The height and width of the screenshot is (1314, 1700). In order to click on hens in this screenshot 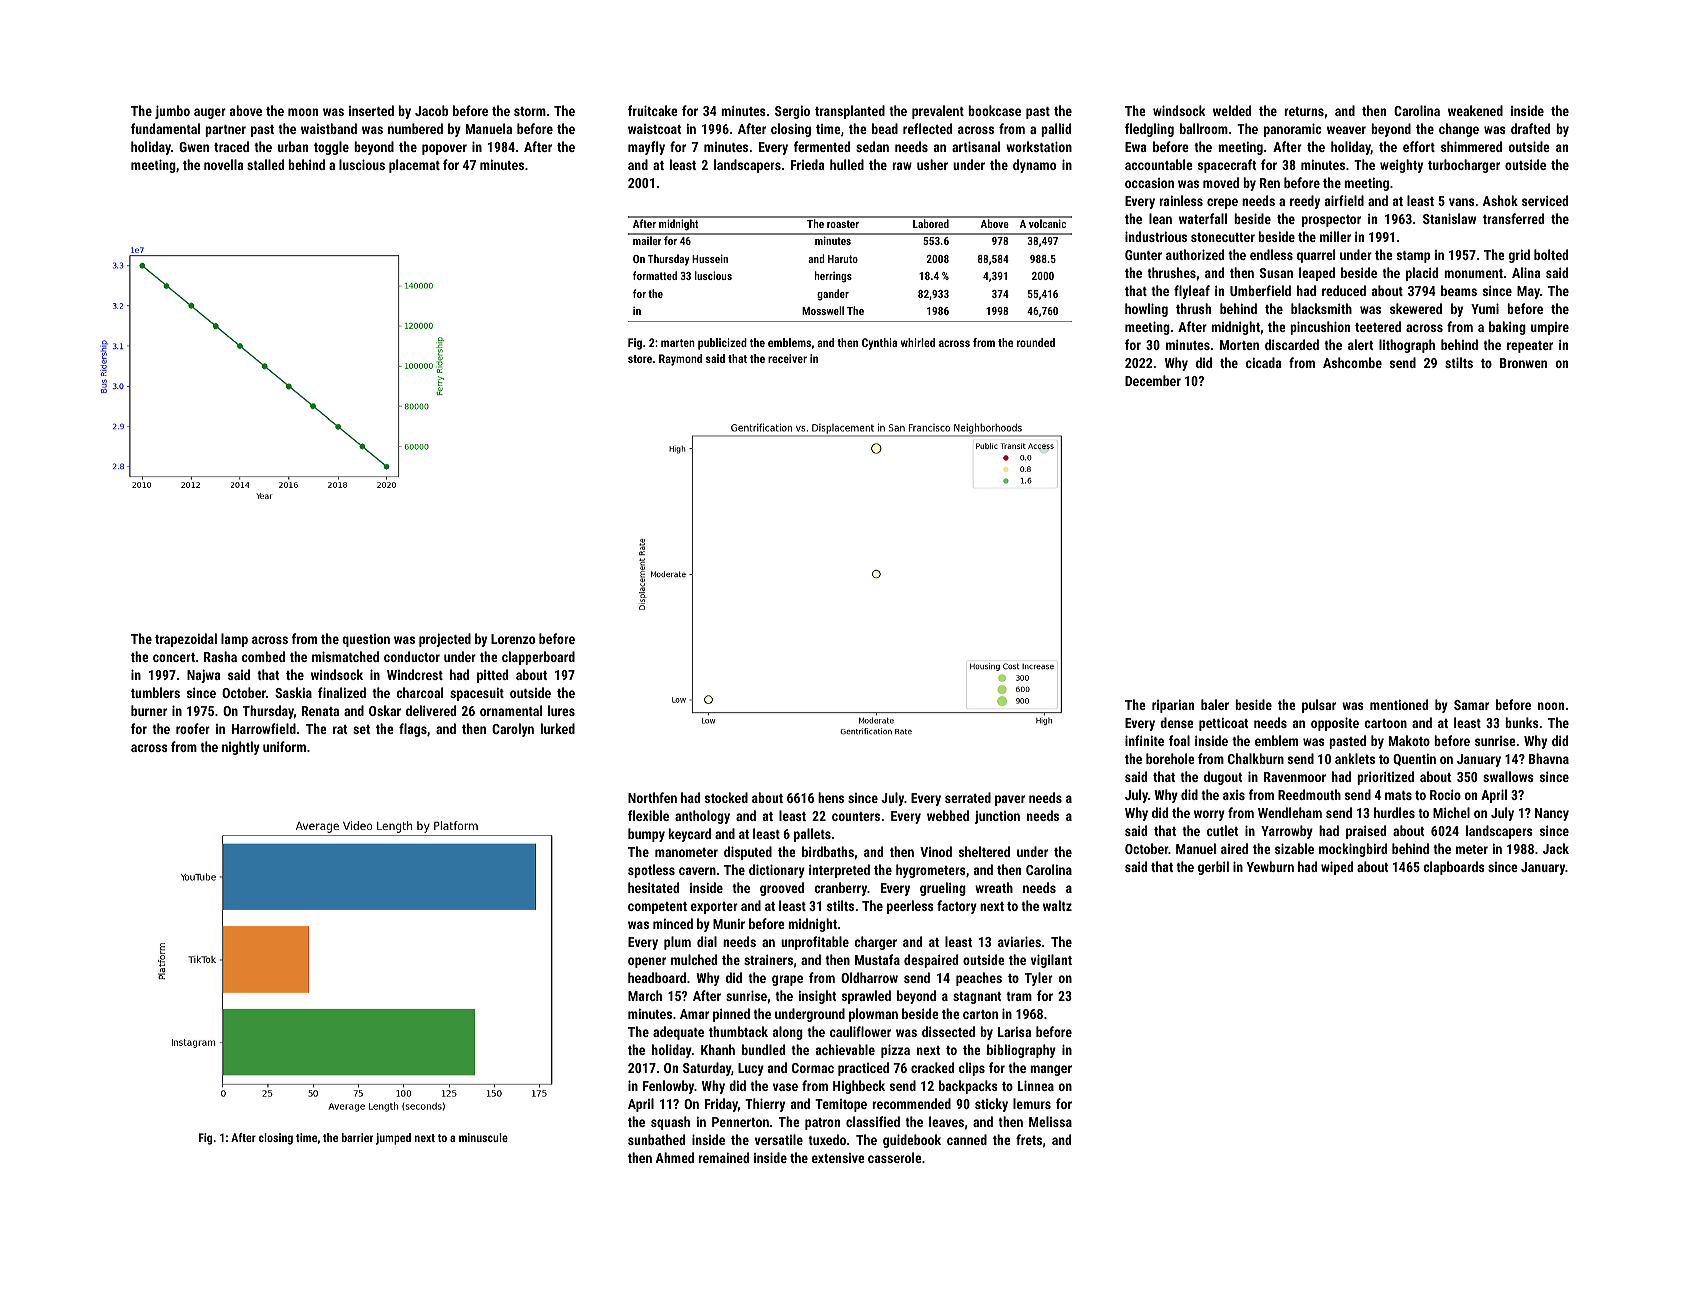, I will do `click(831, 797)`.
